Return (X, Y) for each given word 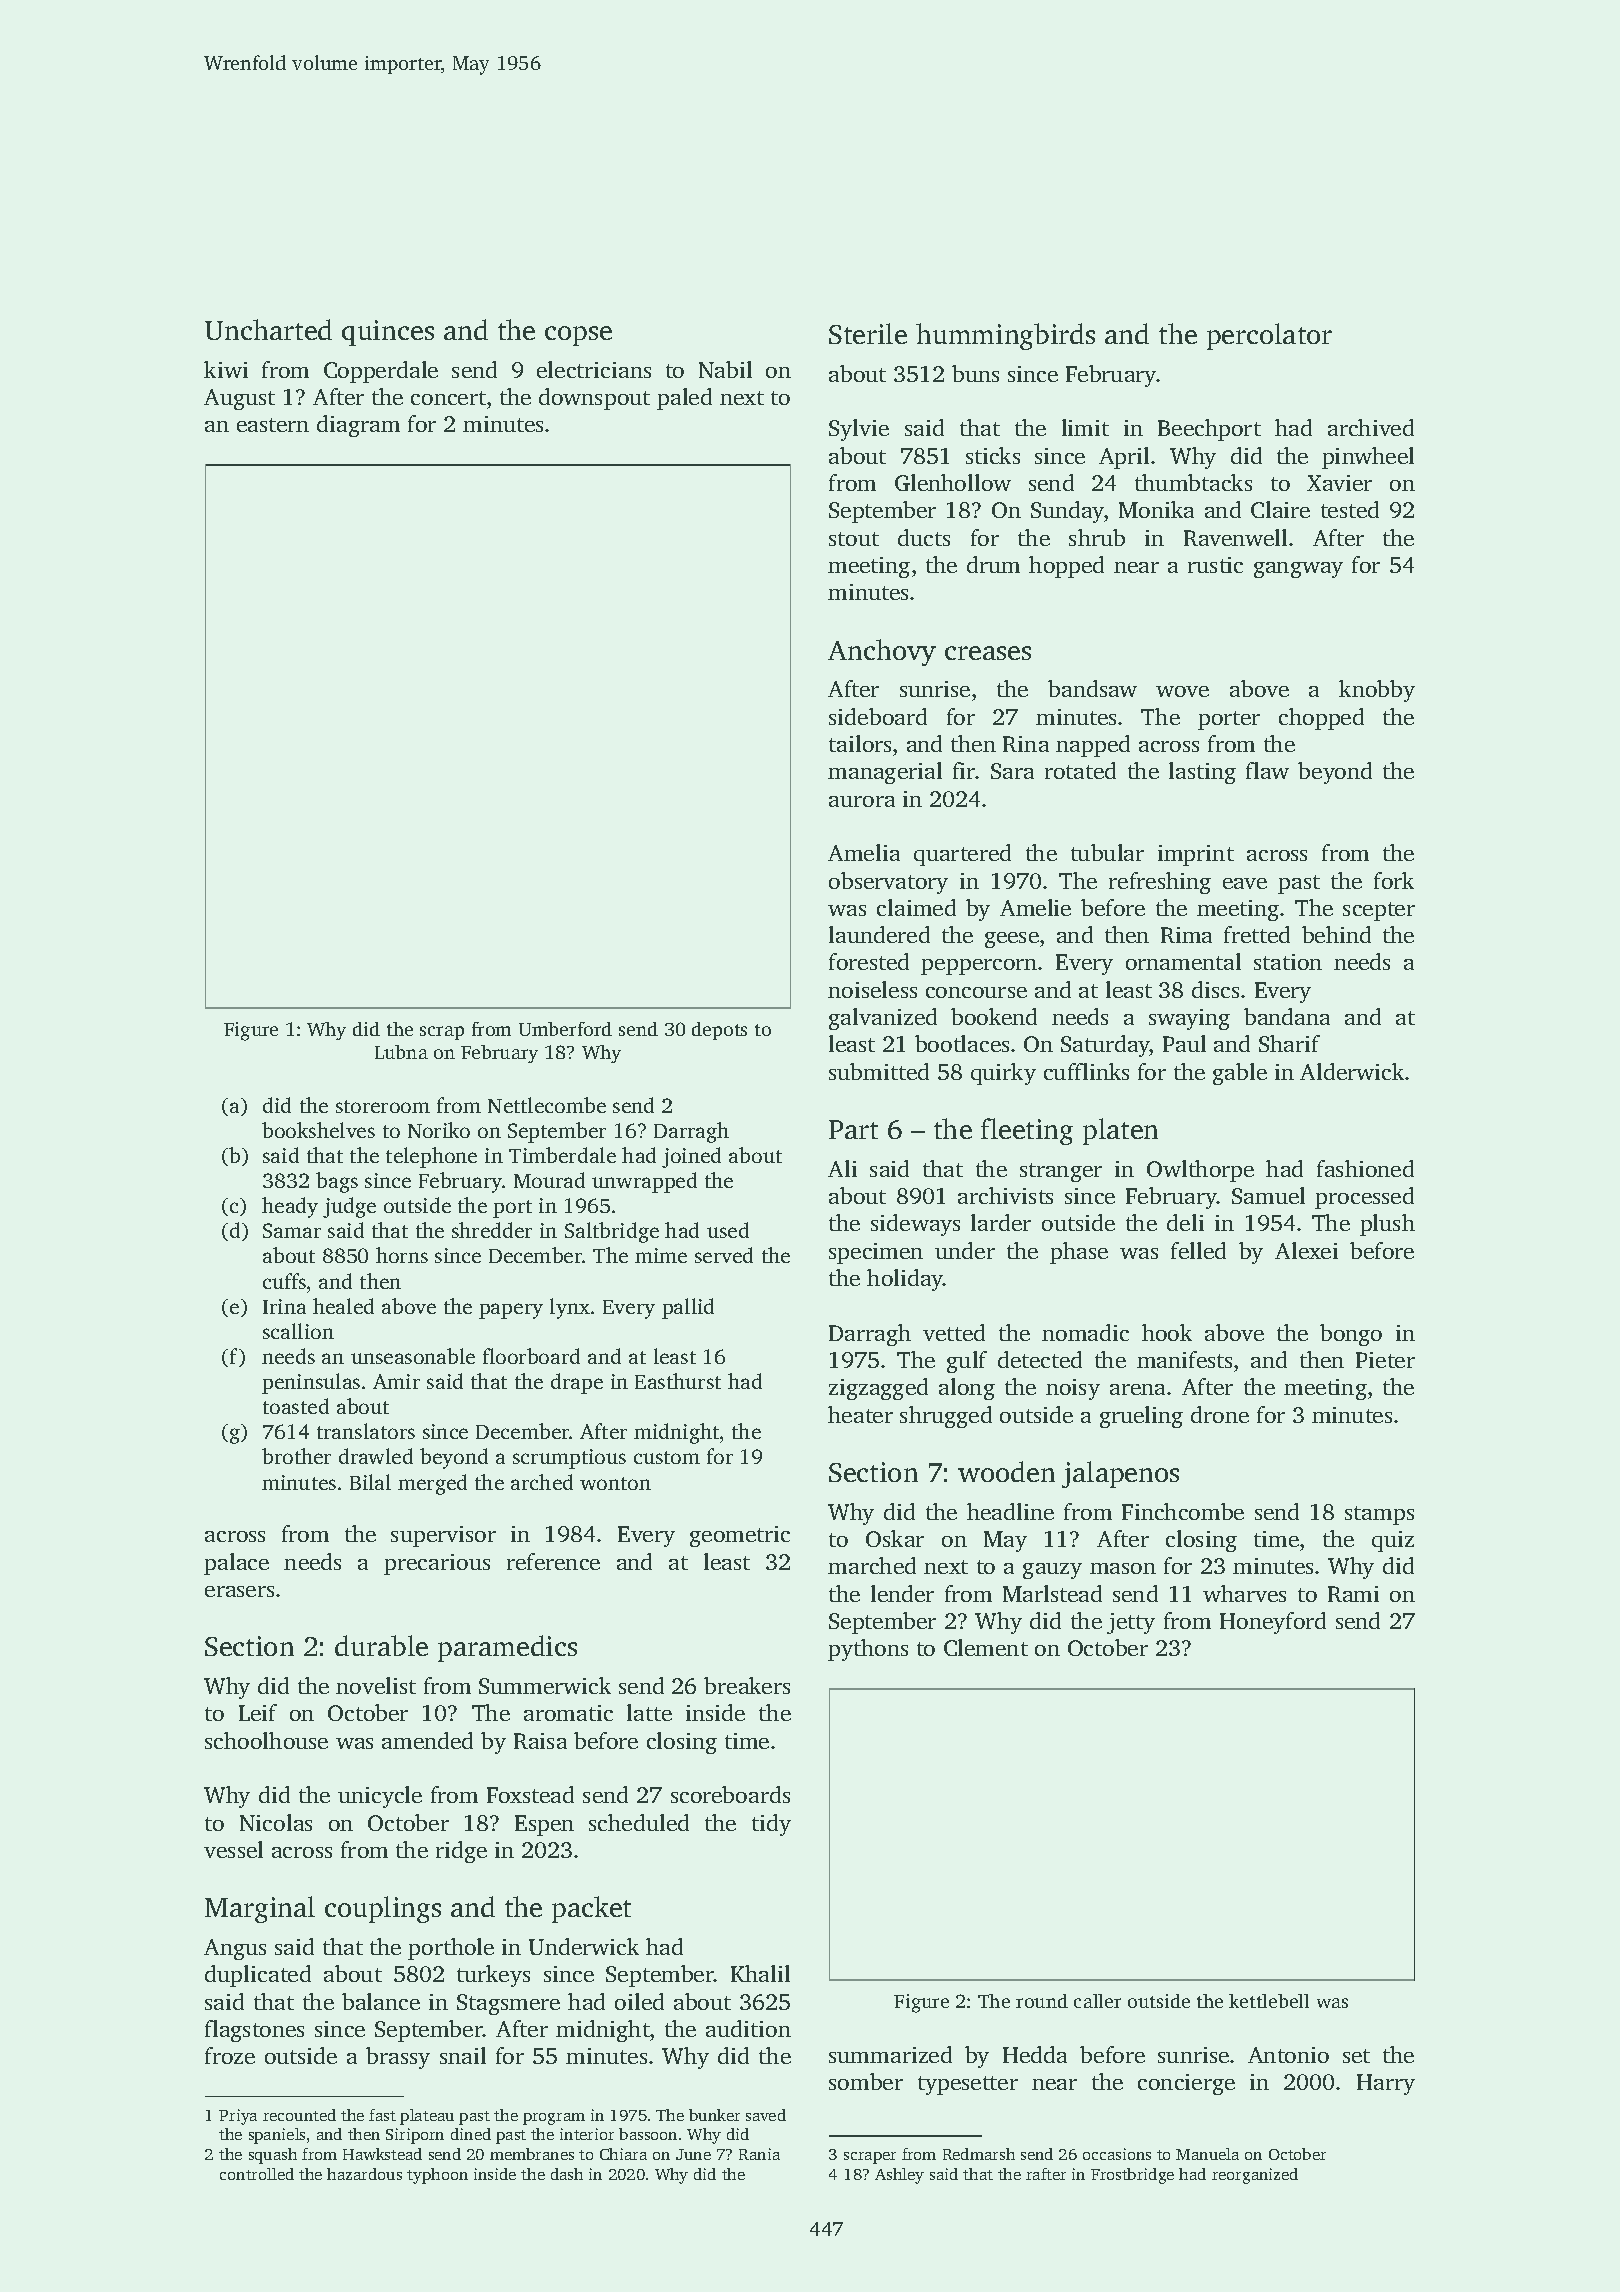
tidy (771, 1825)
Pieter (1385, 1360)
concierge (1186, 2084)
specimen (876, 1253)
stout (854, 539)
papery (511, 1311)
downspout (594, 399)
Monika (1156, 509)
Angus (235, 1949)
